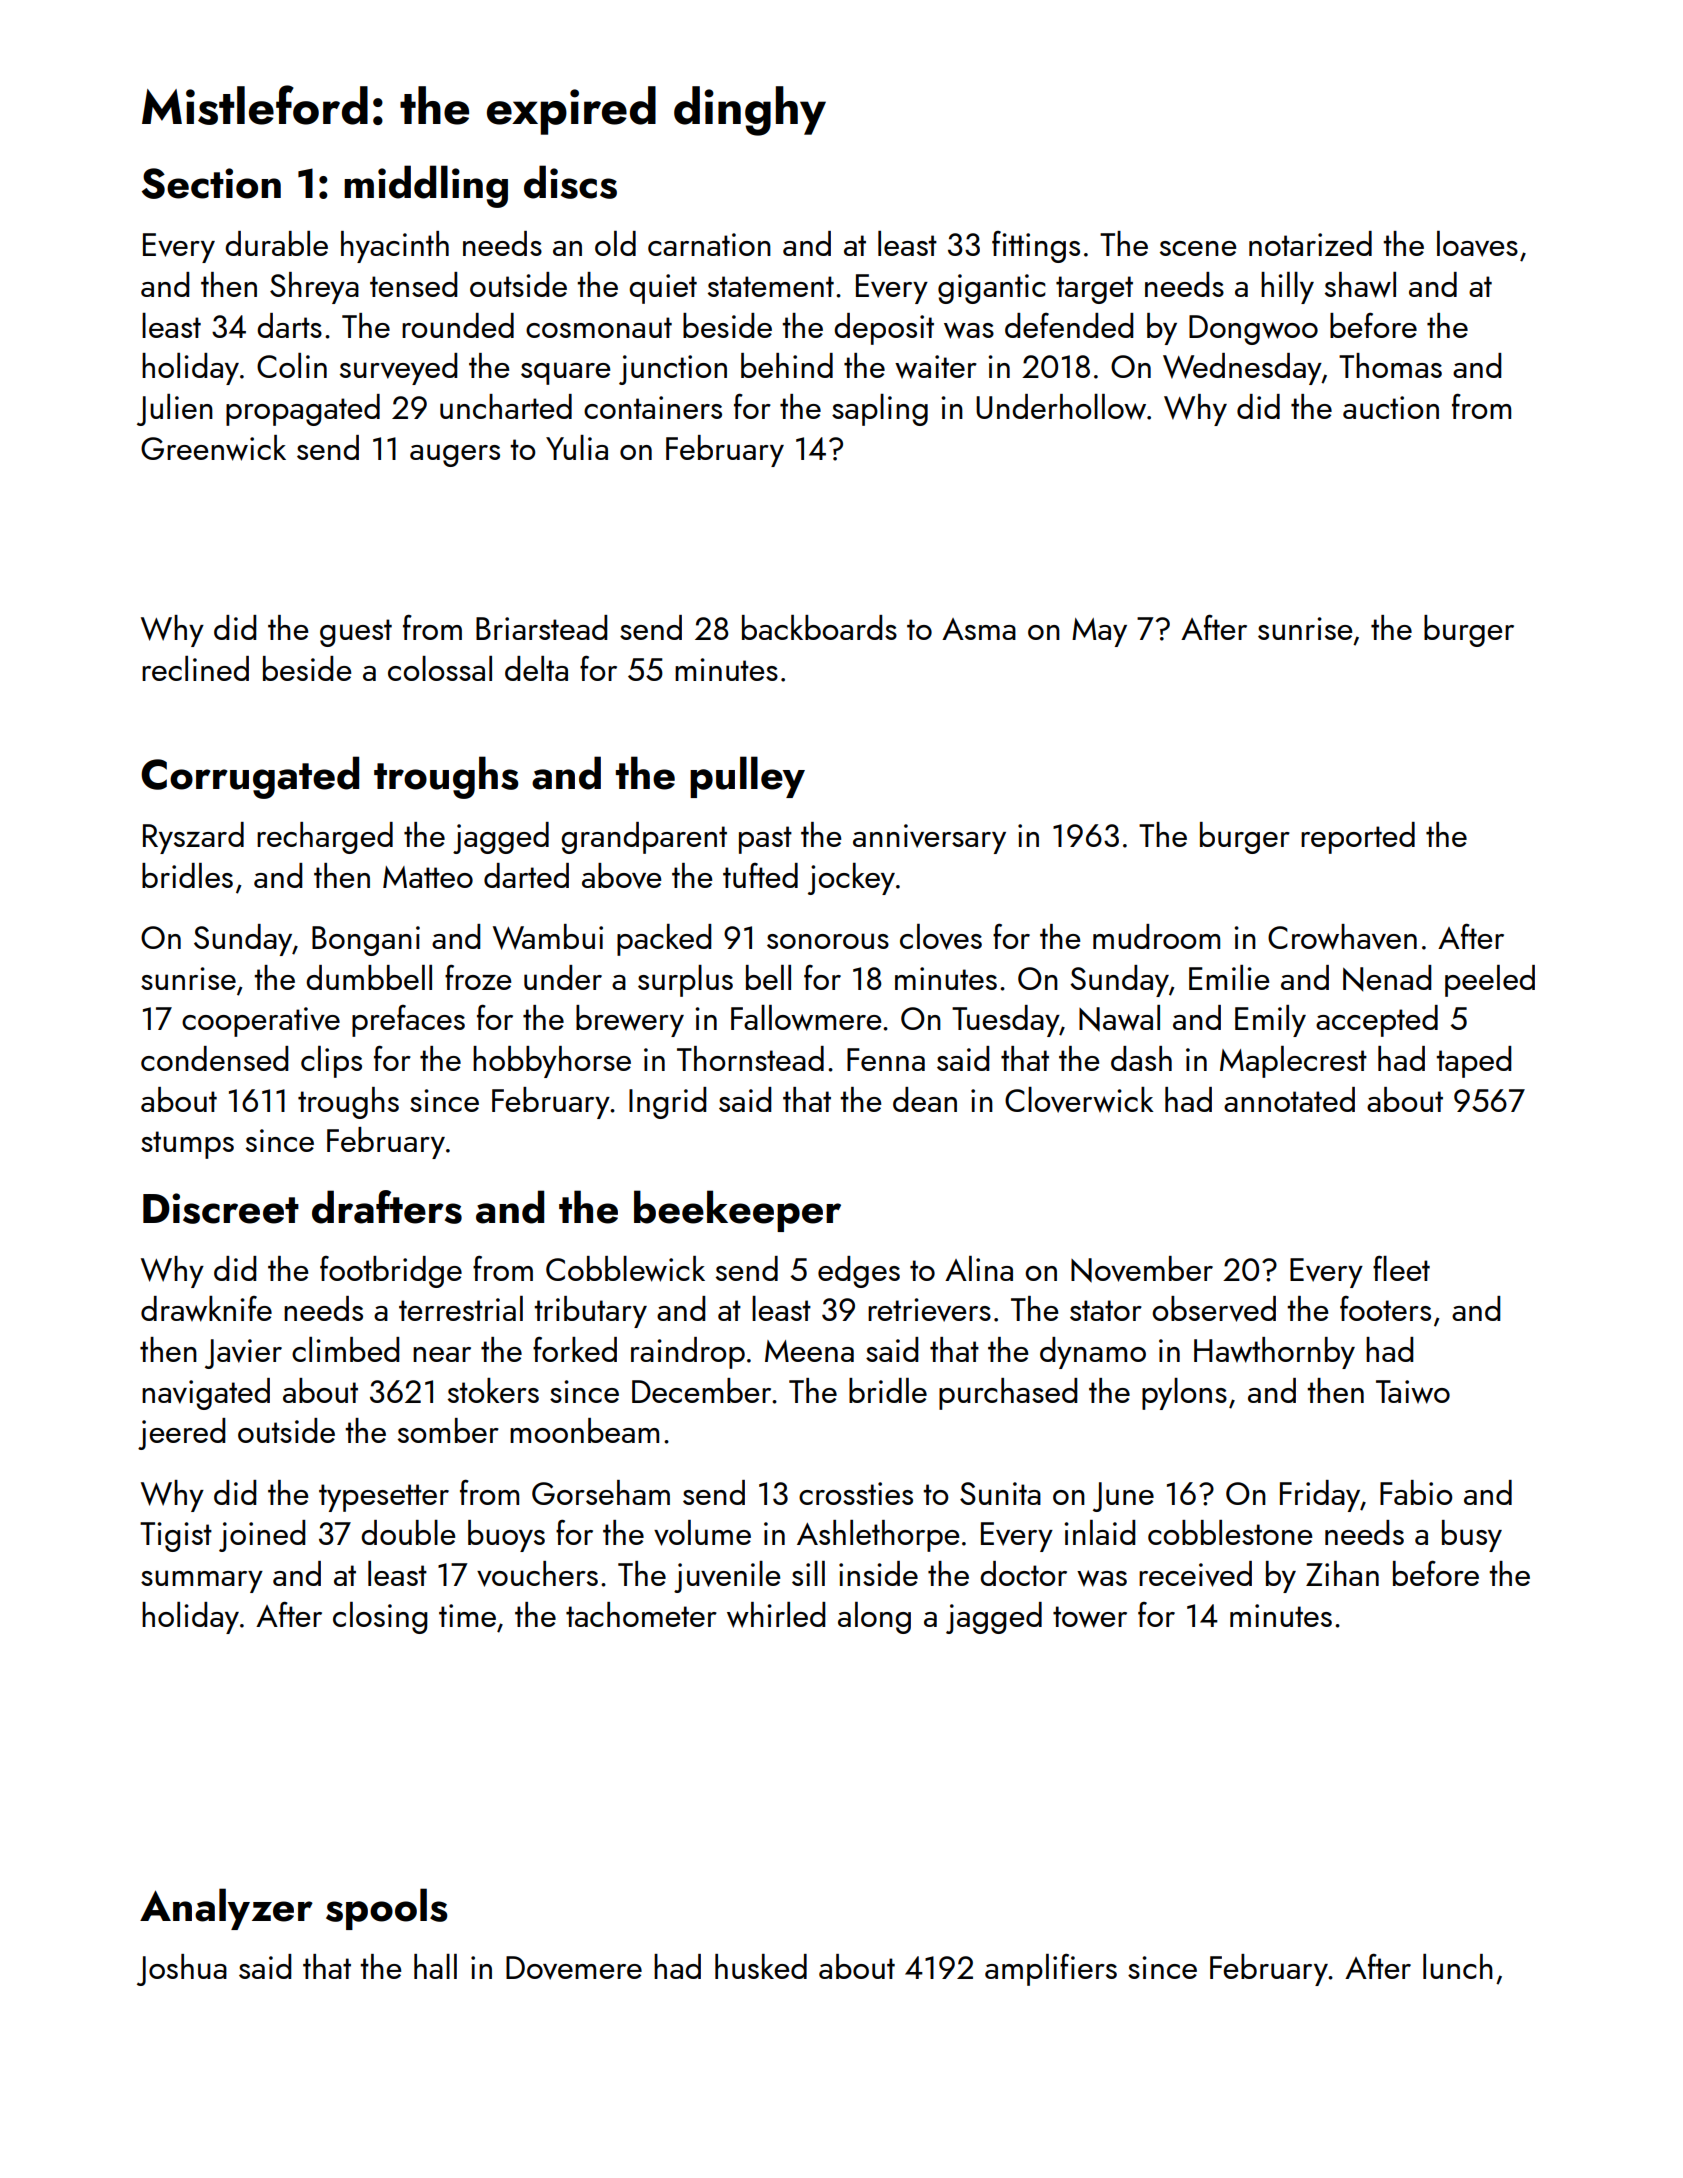 This screenshot has width=1683, height=2178. Describe the element at coordinates (1358, 838) in the screenshot. I see `reported` at that location.
